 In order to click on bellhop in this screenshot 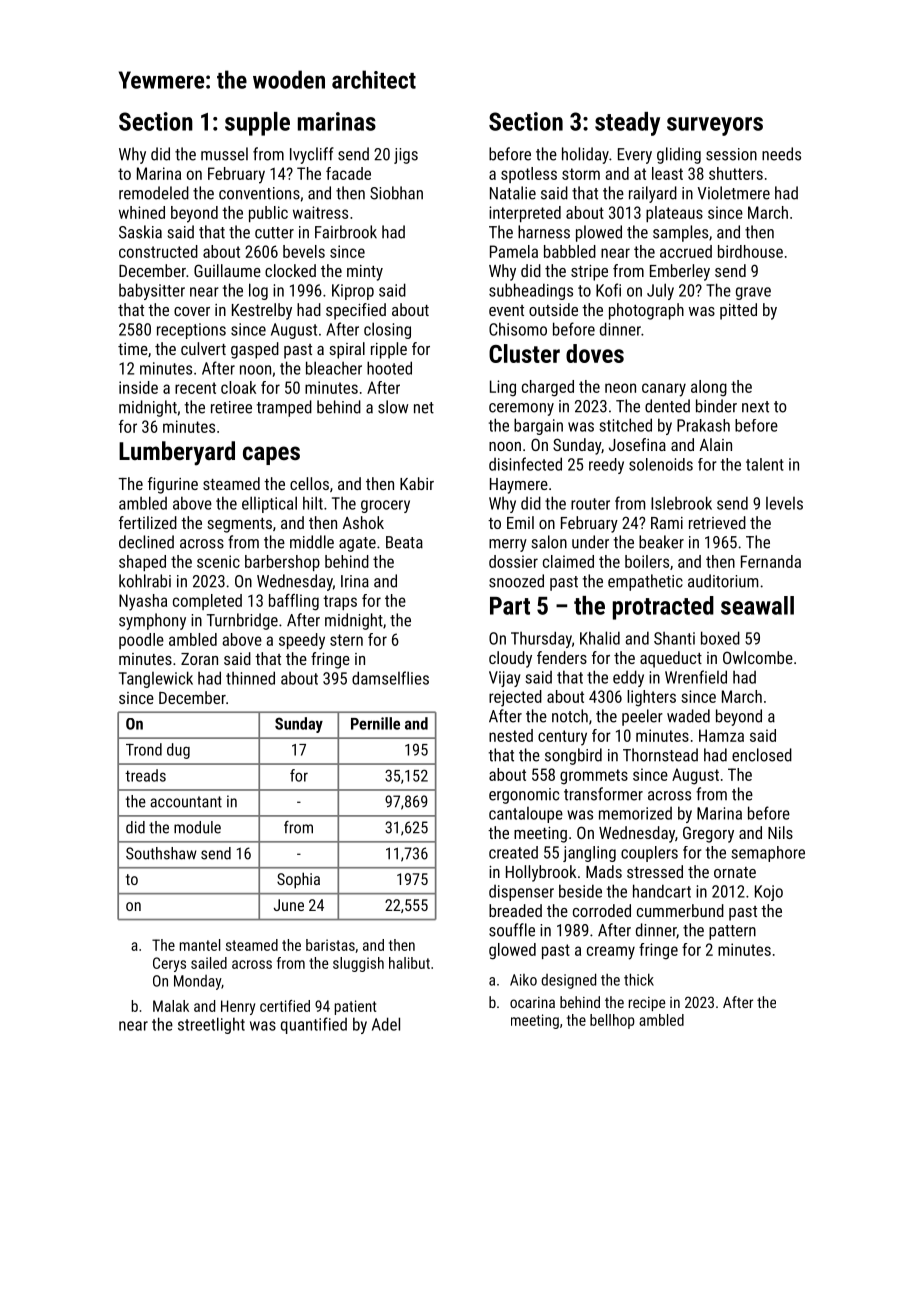, I will do `click(612, 1021)`.
